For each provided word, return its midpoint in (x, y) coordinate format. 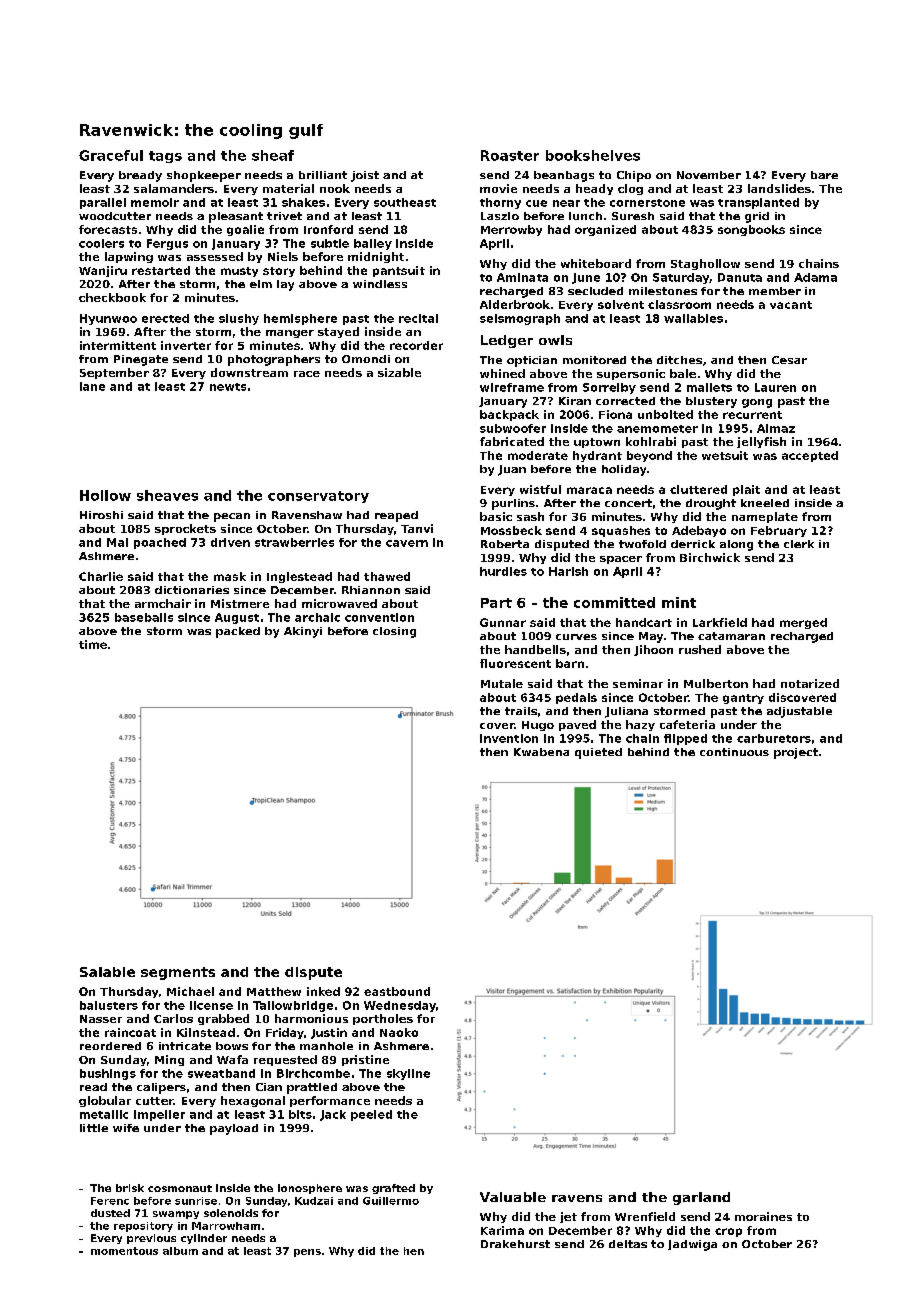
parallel (103, 203)
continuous (734, 752)
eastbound (397, 991)
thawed (387, 576)
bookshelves (593, 155)
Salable (107, 972)
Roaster (510, 155)
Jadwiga (692, 1245)
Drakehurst (515, 1244)
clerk (799, 544)
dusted (110, 1213)
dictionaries (192, 590)
